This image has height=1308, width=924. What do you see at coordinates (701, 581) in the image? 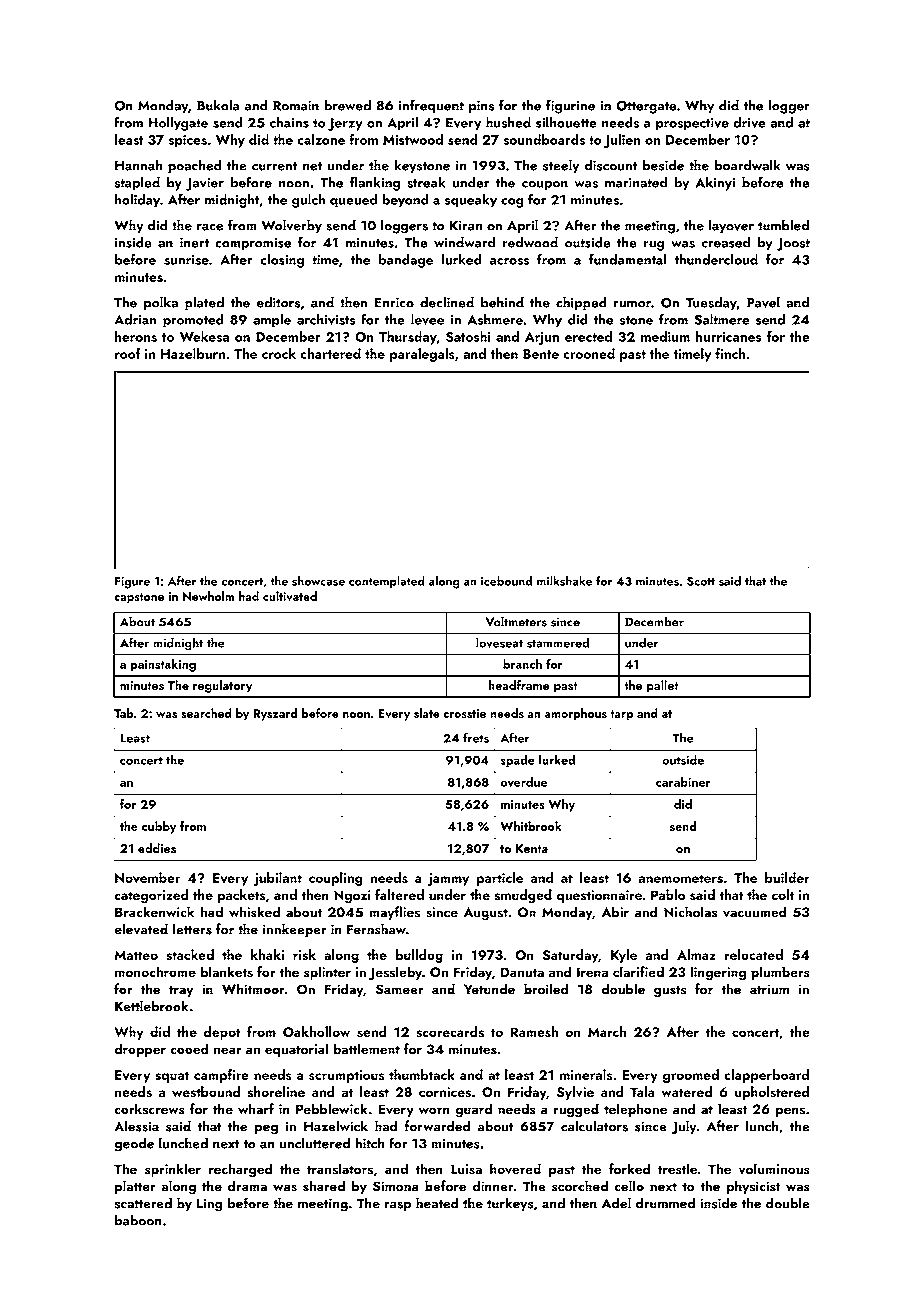
I see `Scott` at bounding box center [701, 581].
